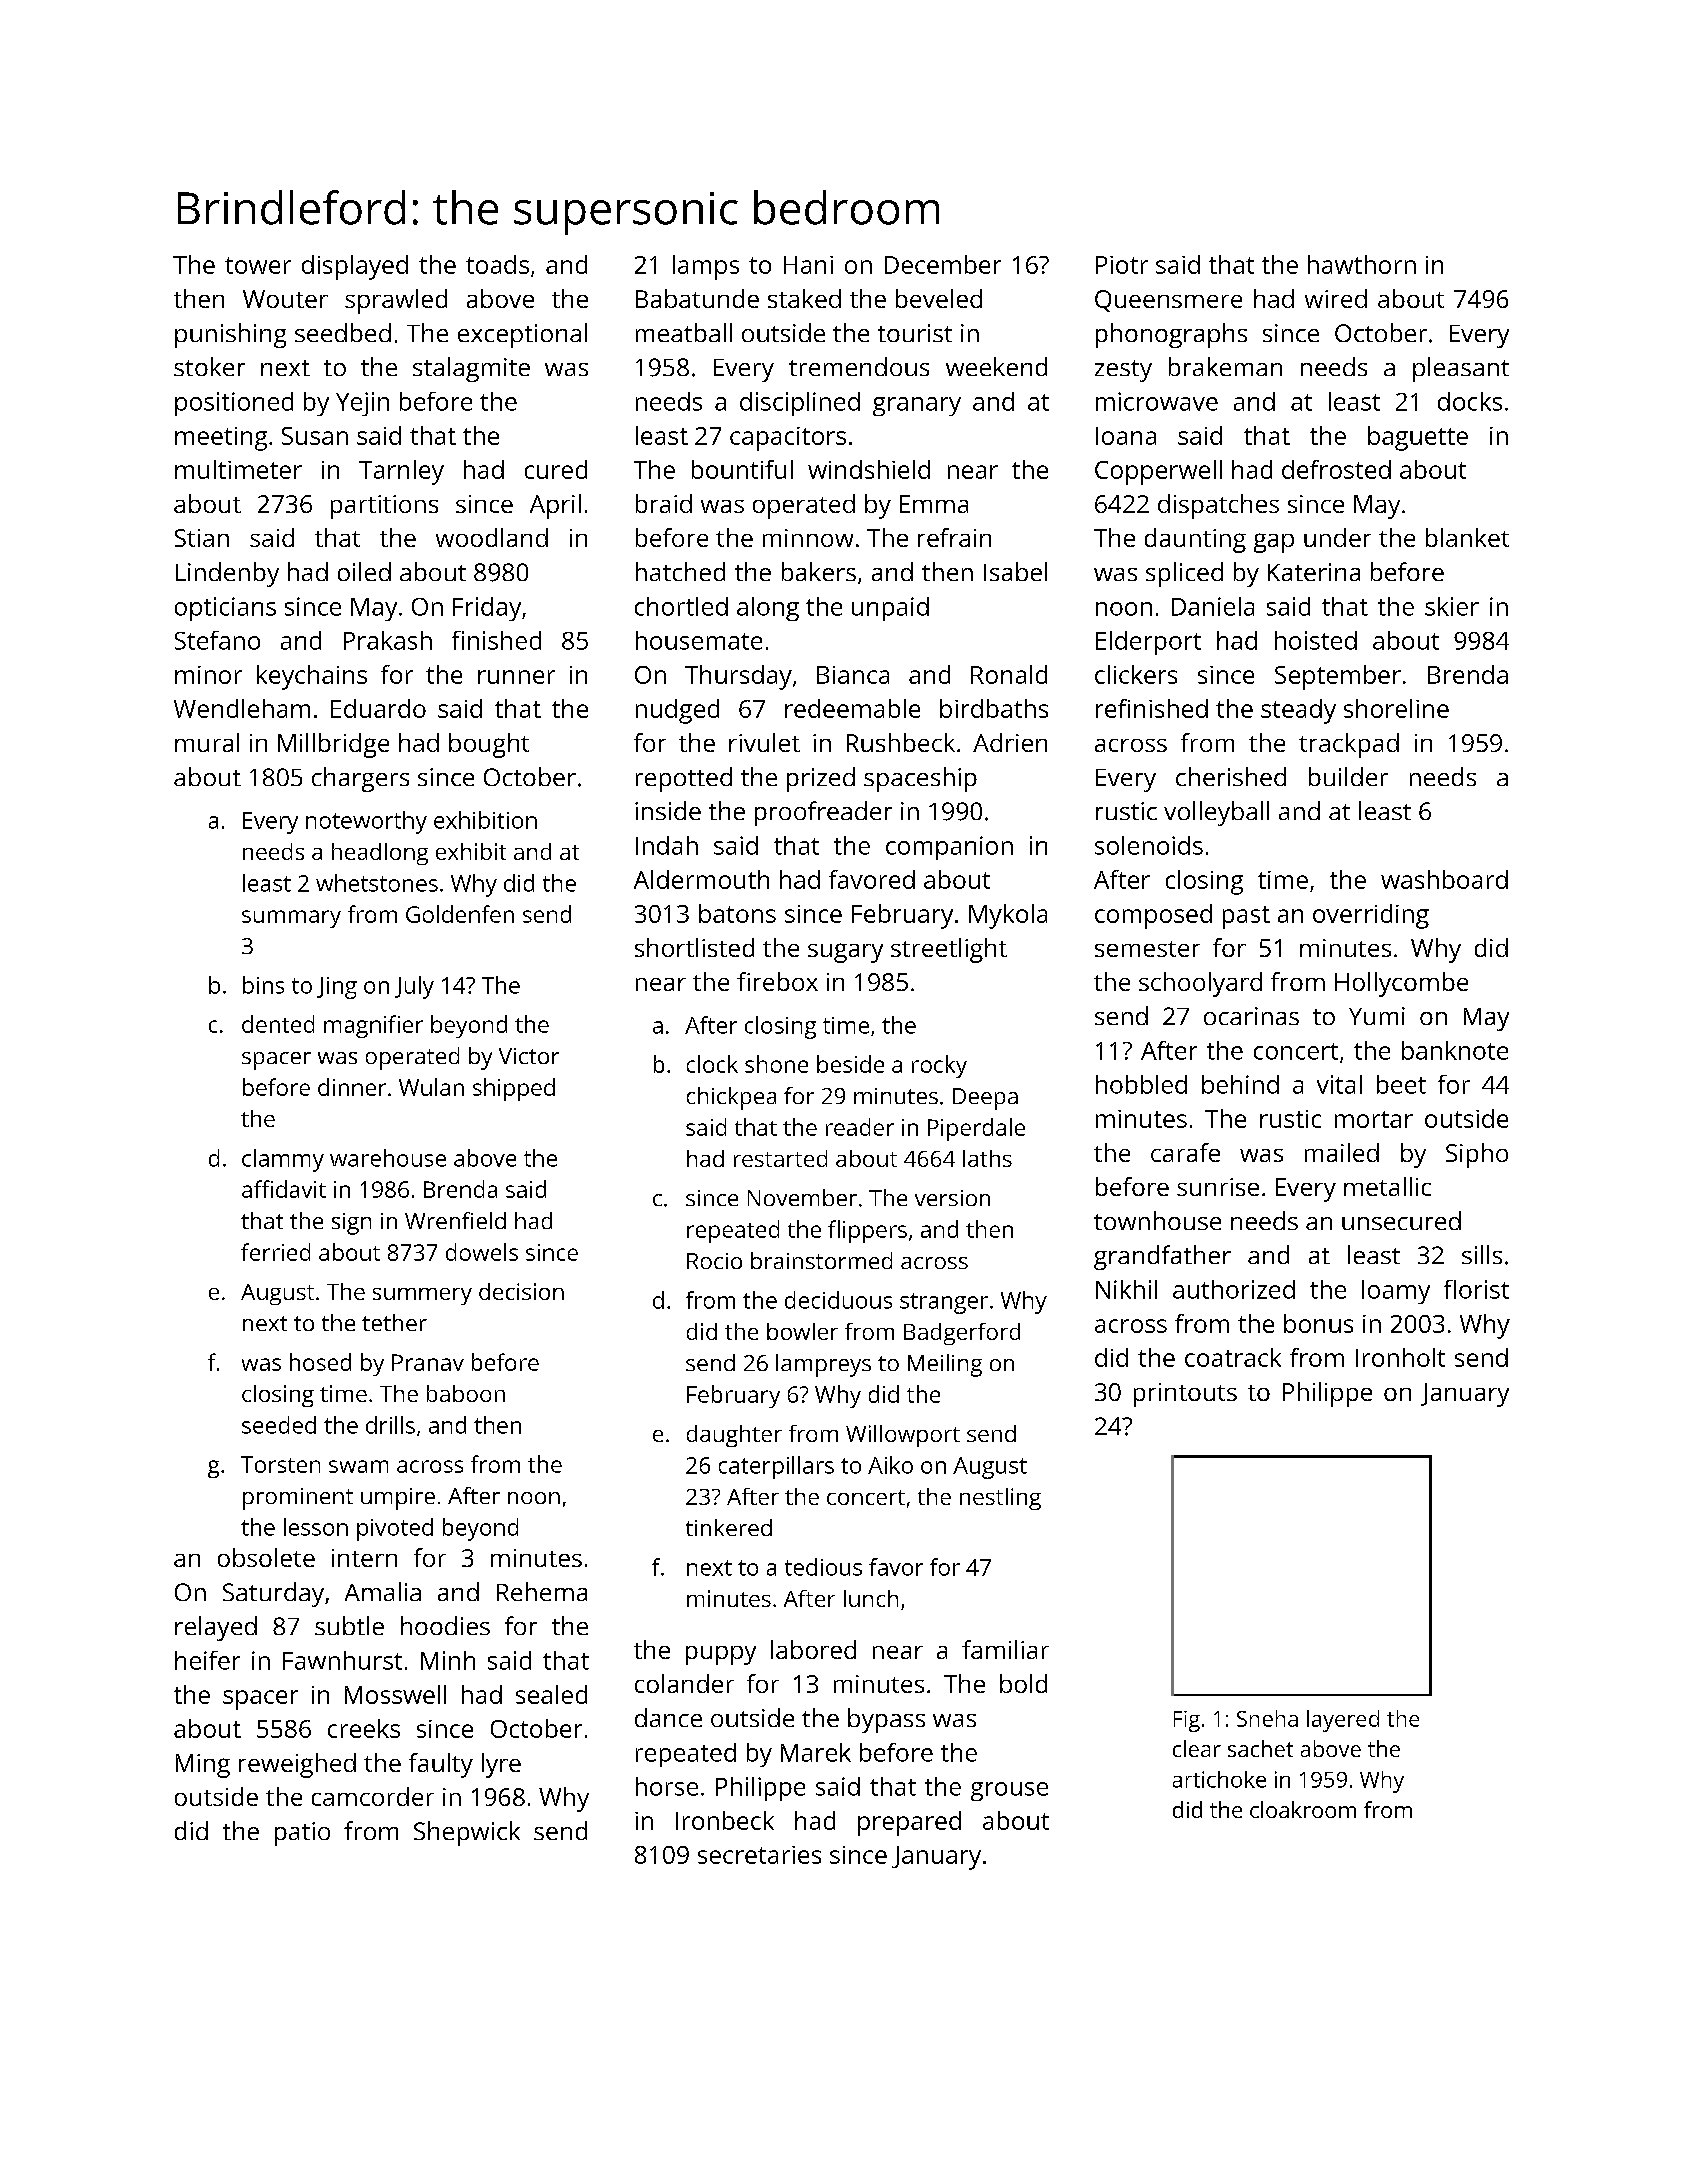 This document has width=1683, height=2178. I want to click on gap, so click(1274, 543).
